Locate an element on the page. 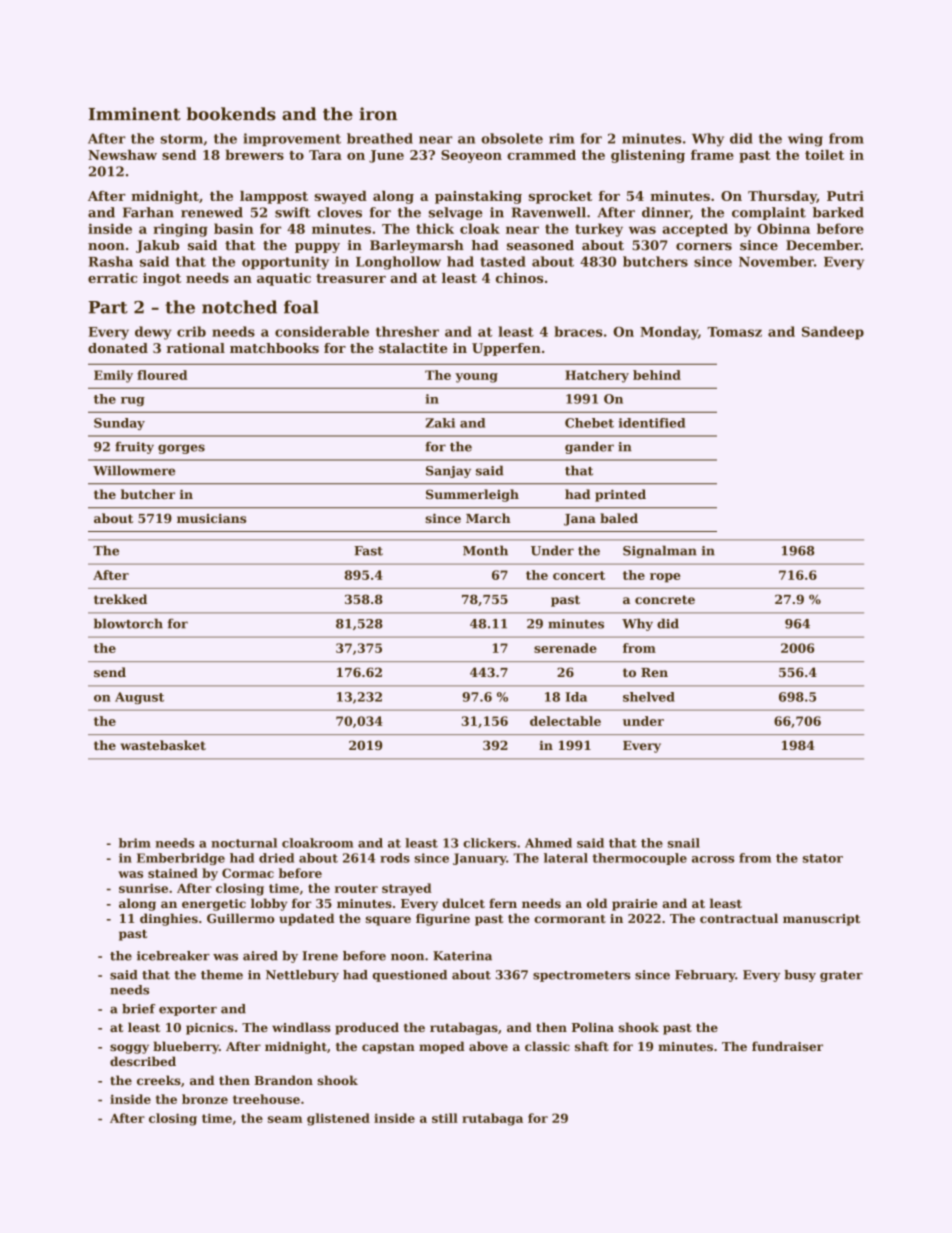  still is located at coordinates (445, 1118).
